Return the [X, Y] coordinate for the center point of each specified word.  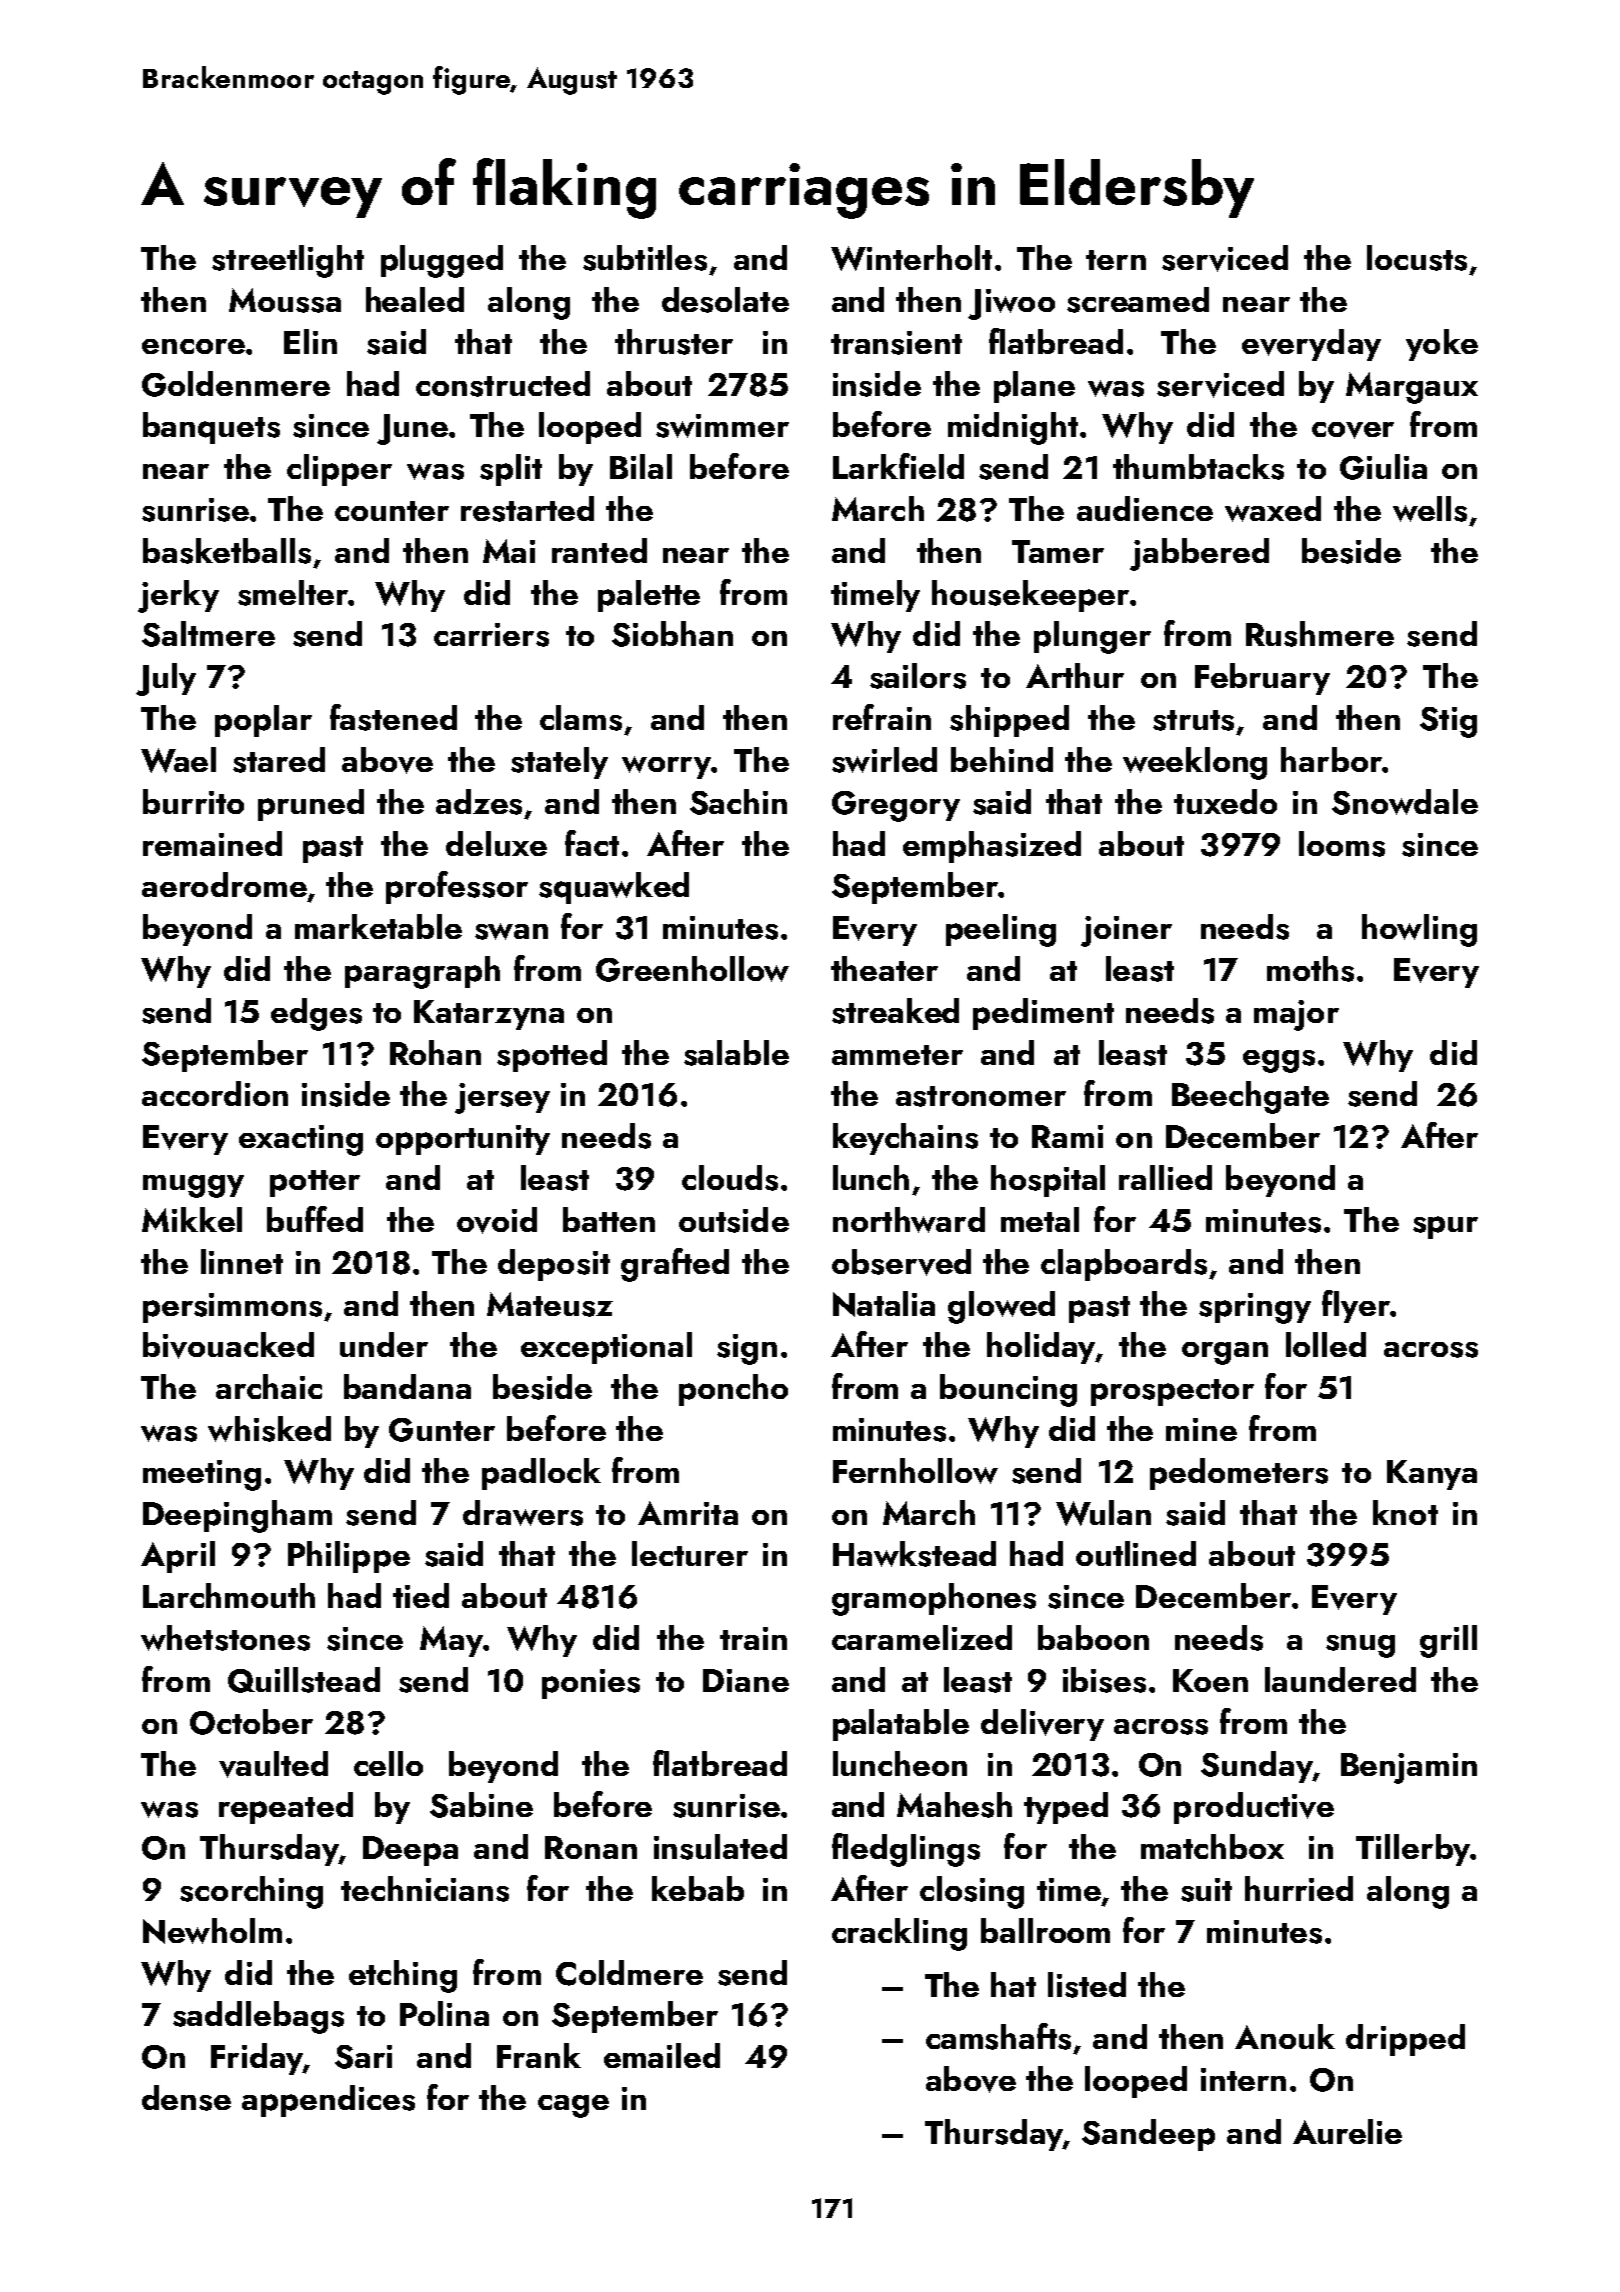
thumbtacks [1198, 467]
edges [316, 1014]
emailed [662, 2055]
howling [1419, 930]
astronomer [981, 1096]
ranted [599, 550]
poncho [733, 1390]
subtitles [645, 258]
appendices [328, 2101]
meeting [202, 1475]
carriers [491, 635]
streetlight [288, 261]
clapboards [1124, 1265]
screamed [1138, 300]
